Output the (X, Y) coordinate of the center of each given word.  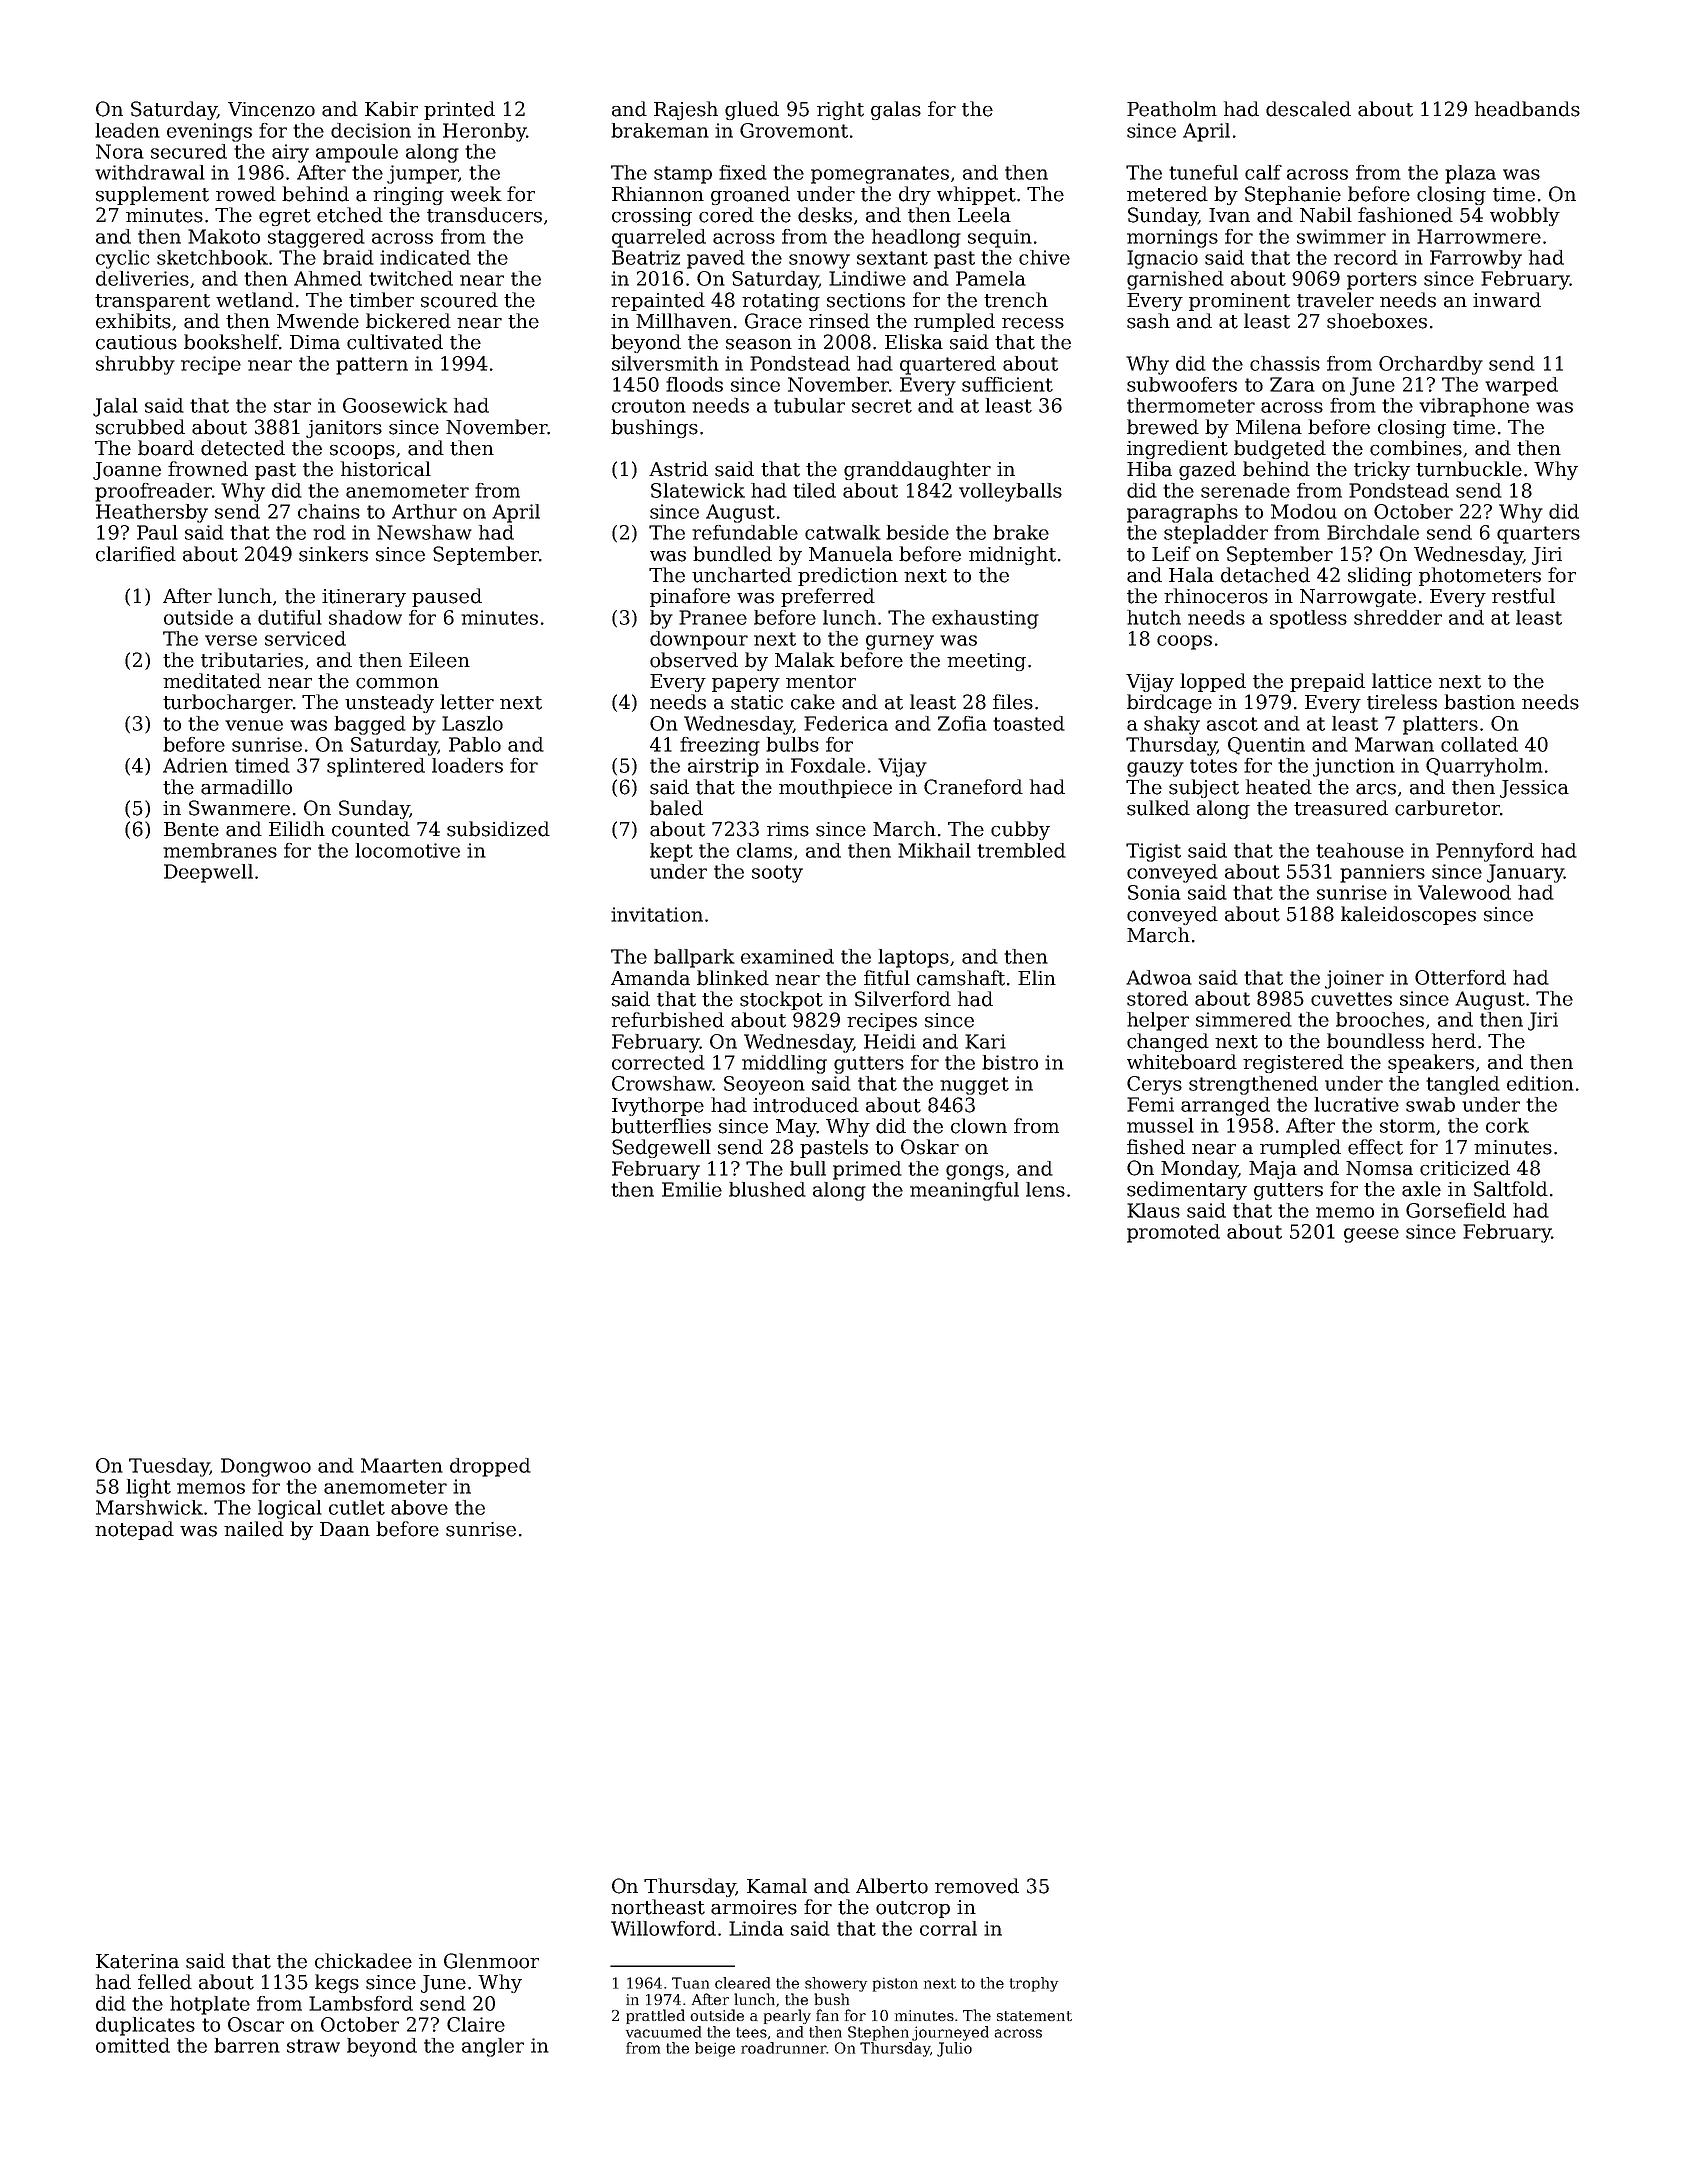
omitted (133, 2045)
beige (715, 2049)
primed (867, 1170)
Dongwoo (266, 1467)
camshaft (961, 978)
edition (1540, 1083)
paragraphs (1182, 513)
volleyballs (1010, 492)
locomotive (407, 850)
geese (1371, 1235)
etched (350, 215)
